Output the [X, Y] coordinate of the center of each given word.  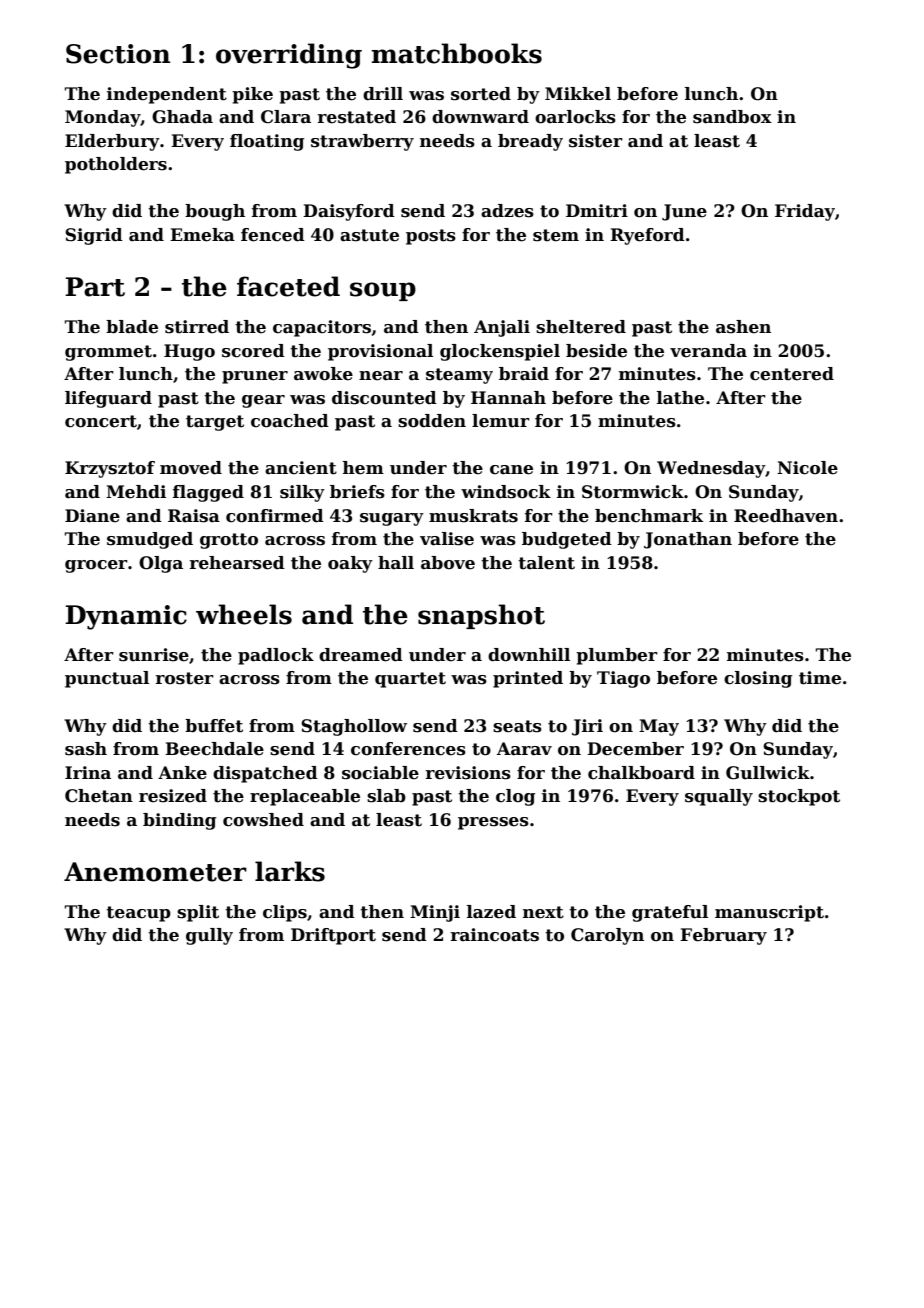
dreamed [361, 655]
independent [167, 95]
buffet [214, 726]
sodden [432, 421]
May [659, 727]
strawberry [362, 142]
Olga [161, 564]
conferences [408, 749]
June [684, 212]
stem [556, 235]
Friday [805, 212]
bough [215, 212]
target [215, 423]
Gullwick [768, 773]
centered [792, 374]
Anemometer [155, 872]
